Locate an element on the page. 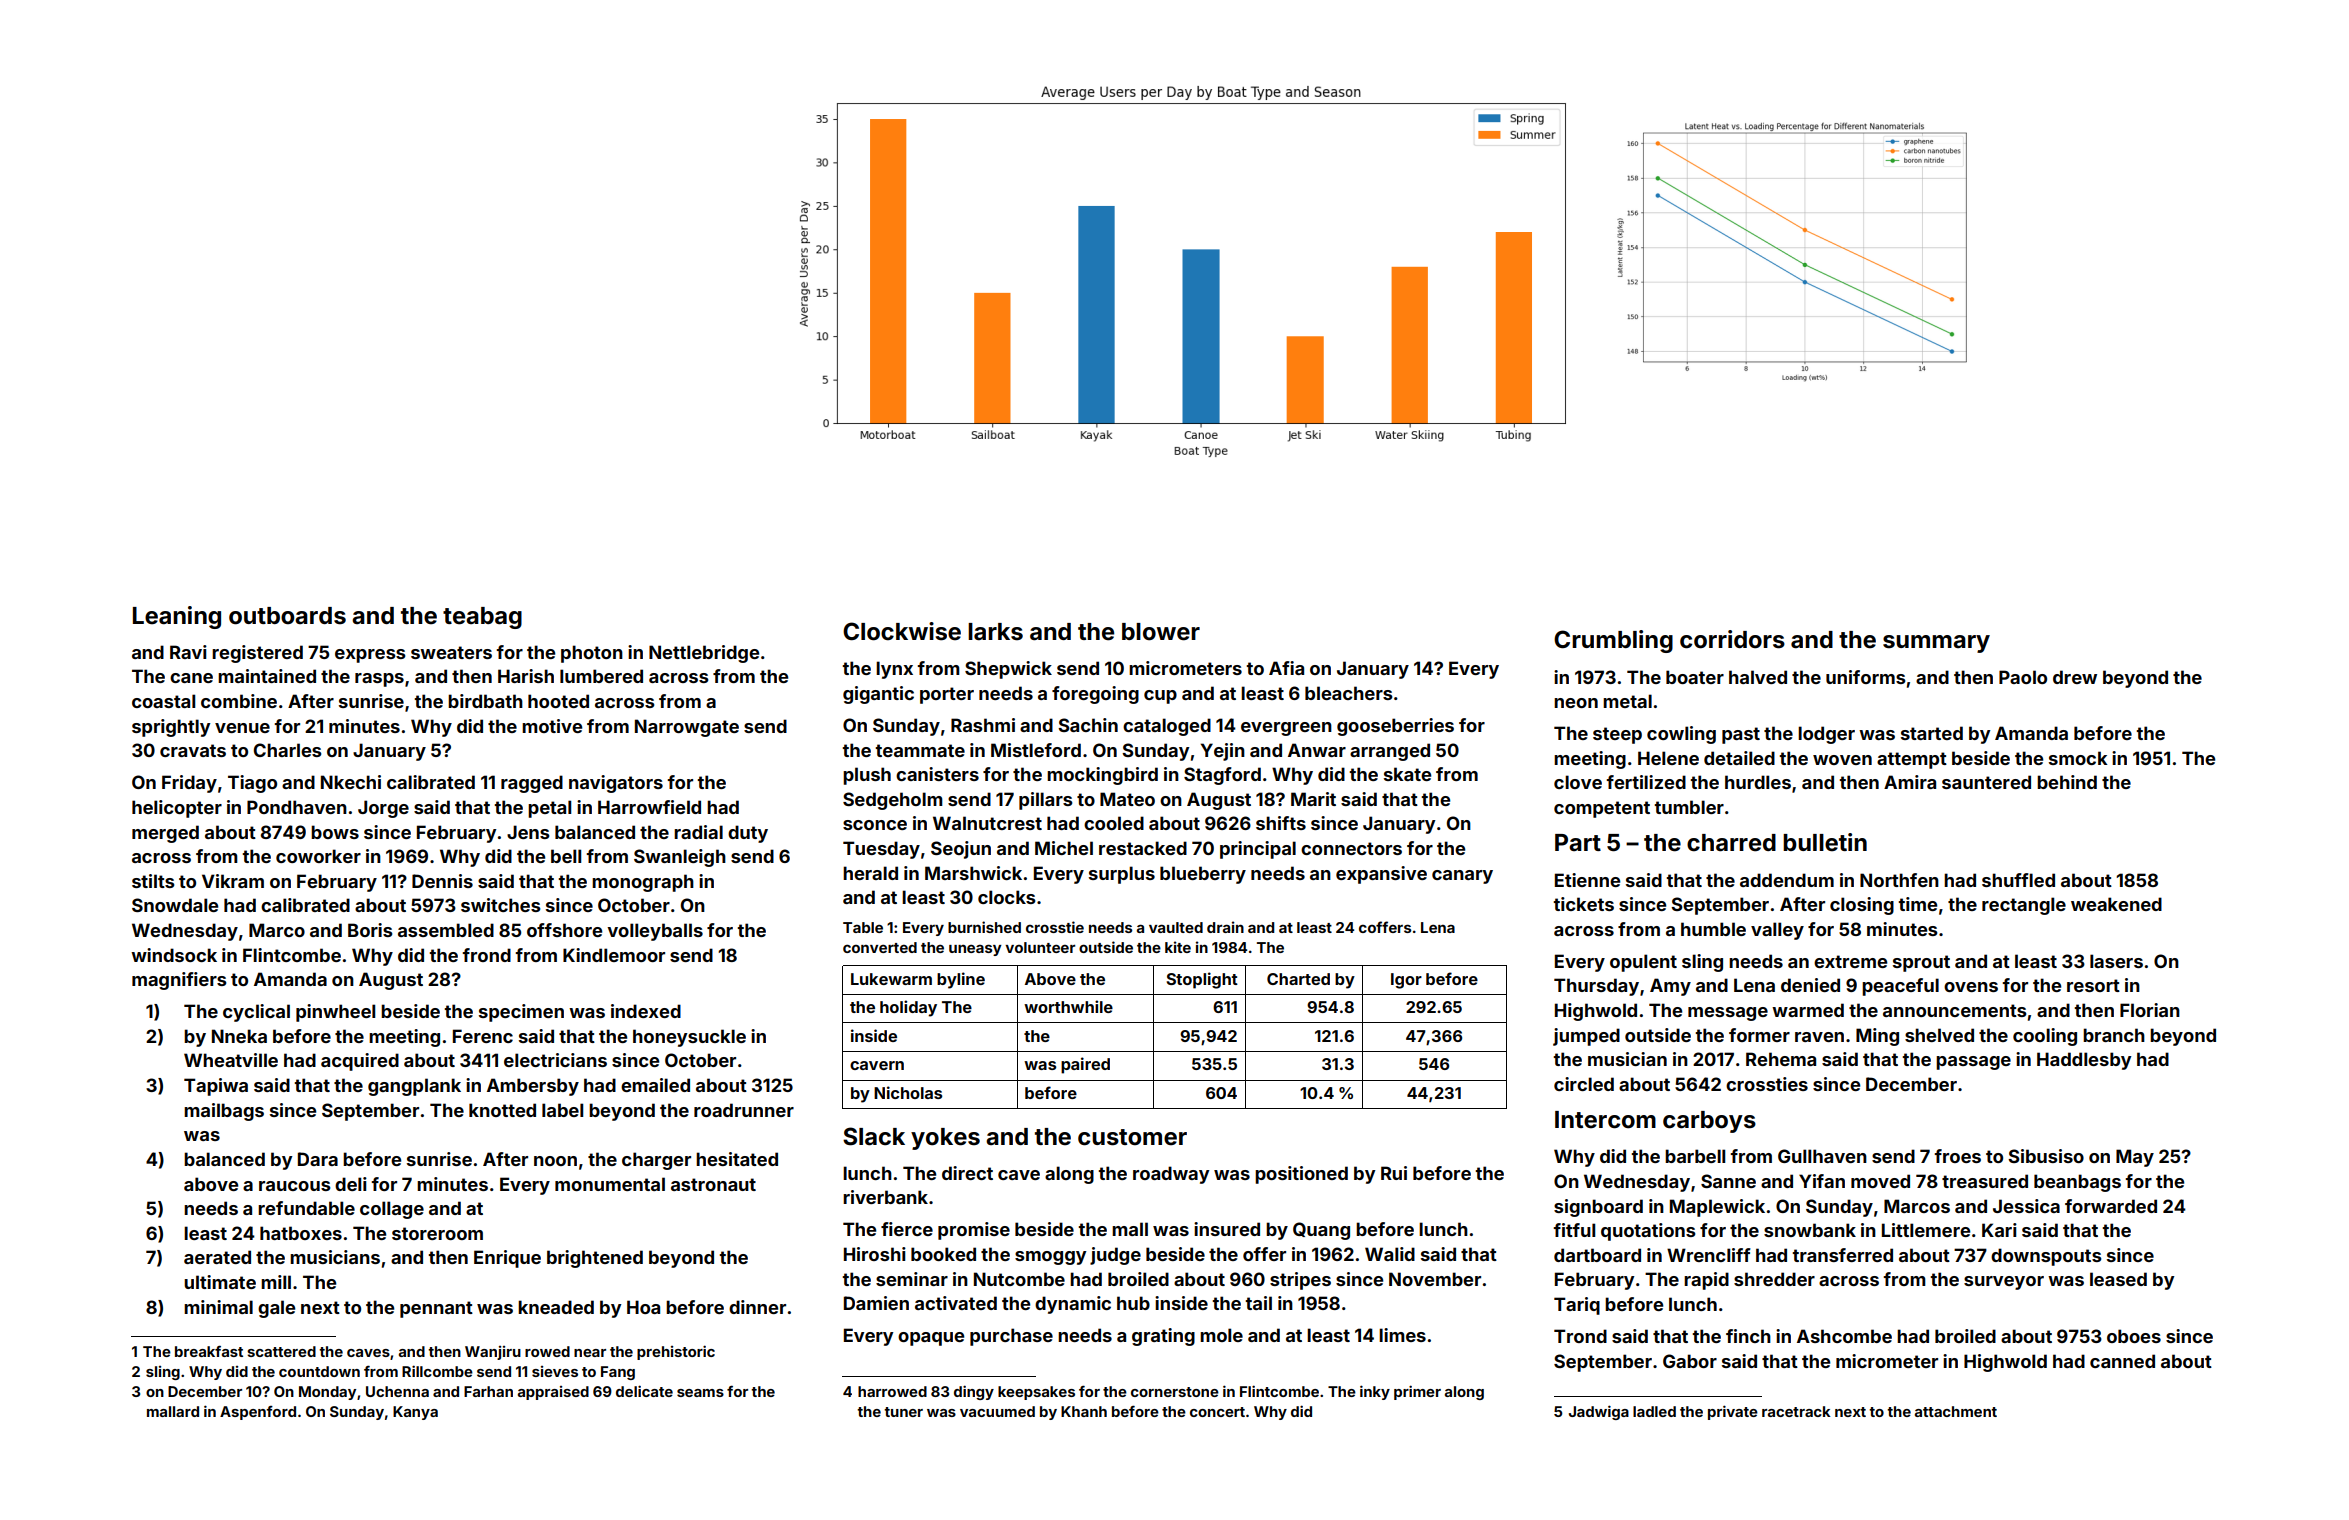 The height and width of the document is (1520, 2349). summary is located at coordinates (1936, 644).
